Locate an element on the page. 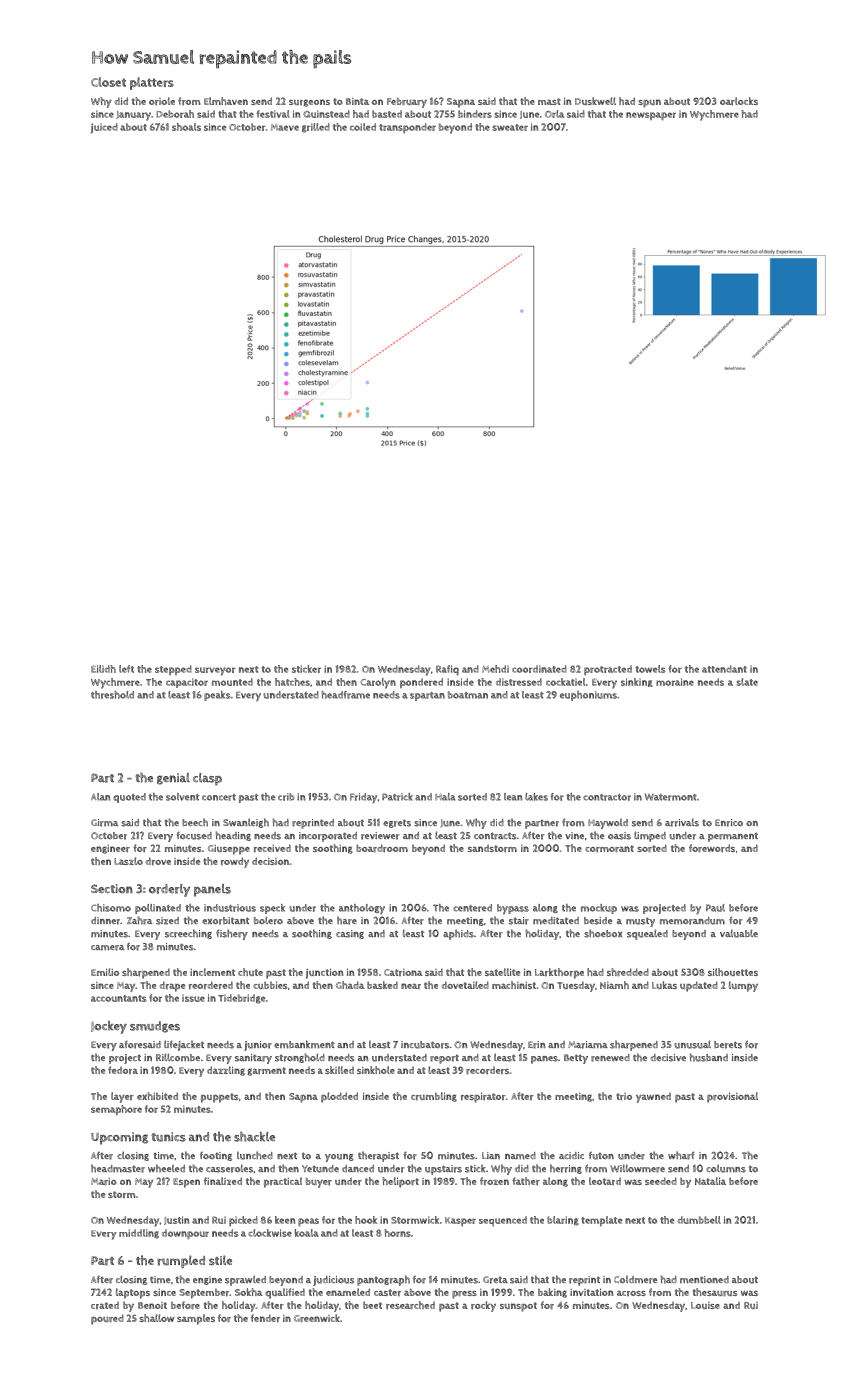 This image has width=849, height=1400. Maeve is located at coordinates (285, 127).
